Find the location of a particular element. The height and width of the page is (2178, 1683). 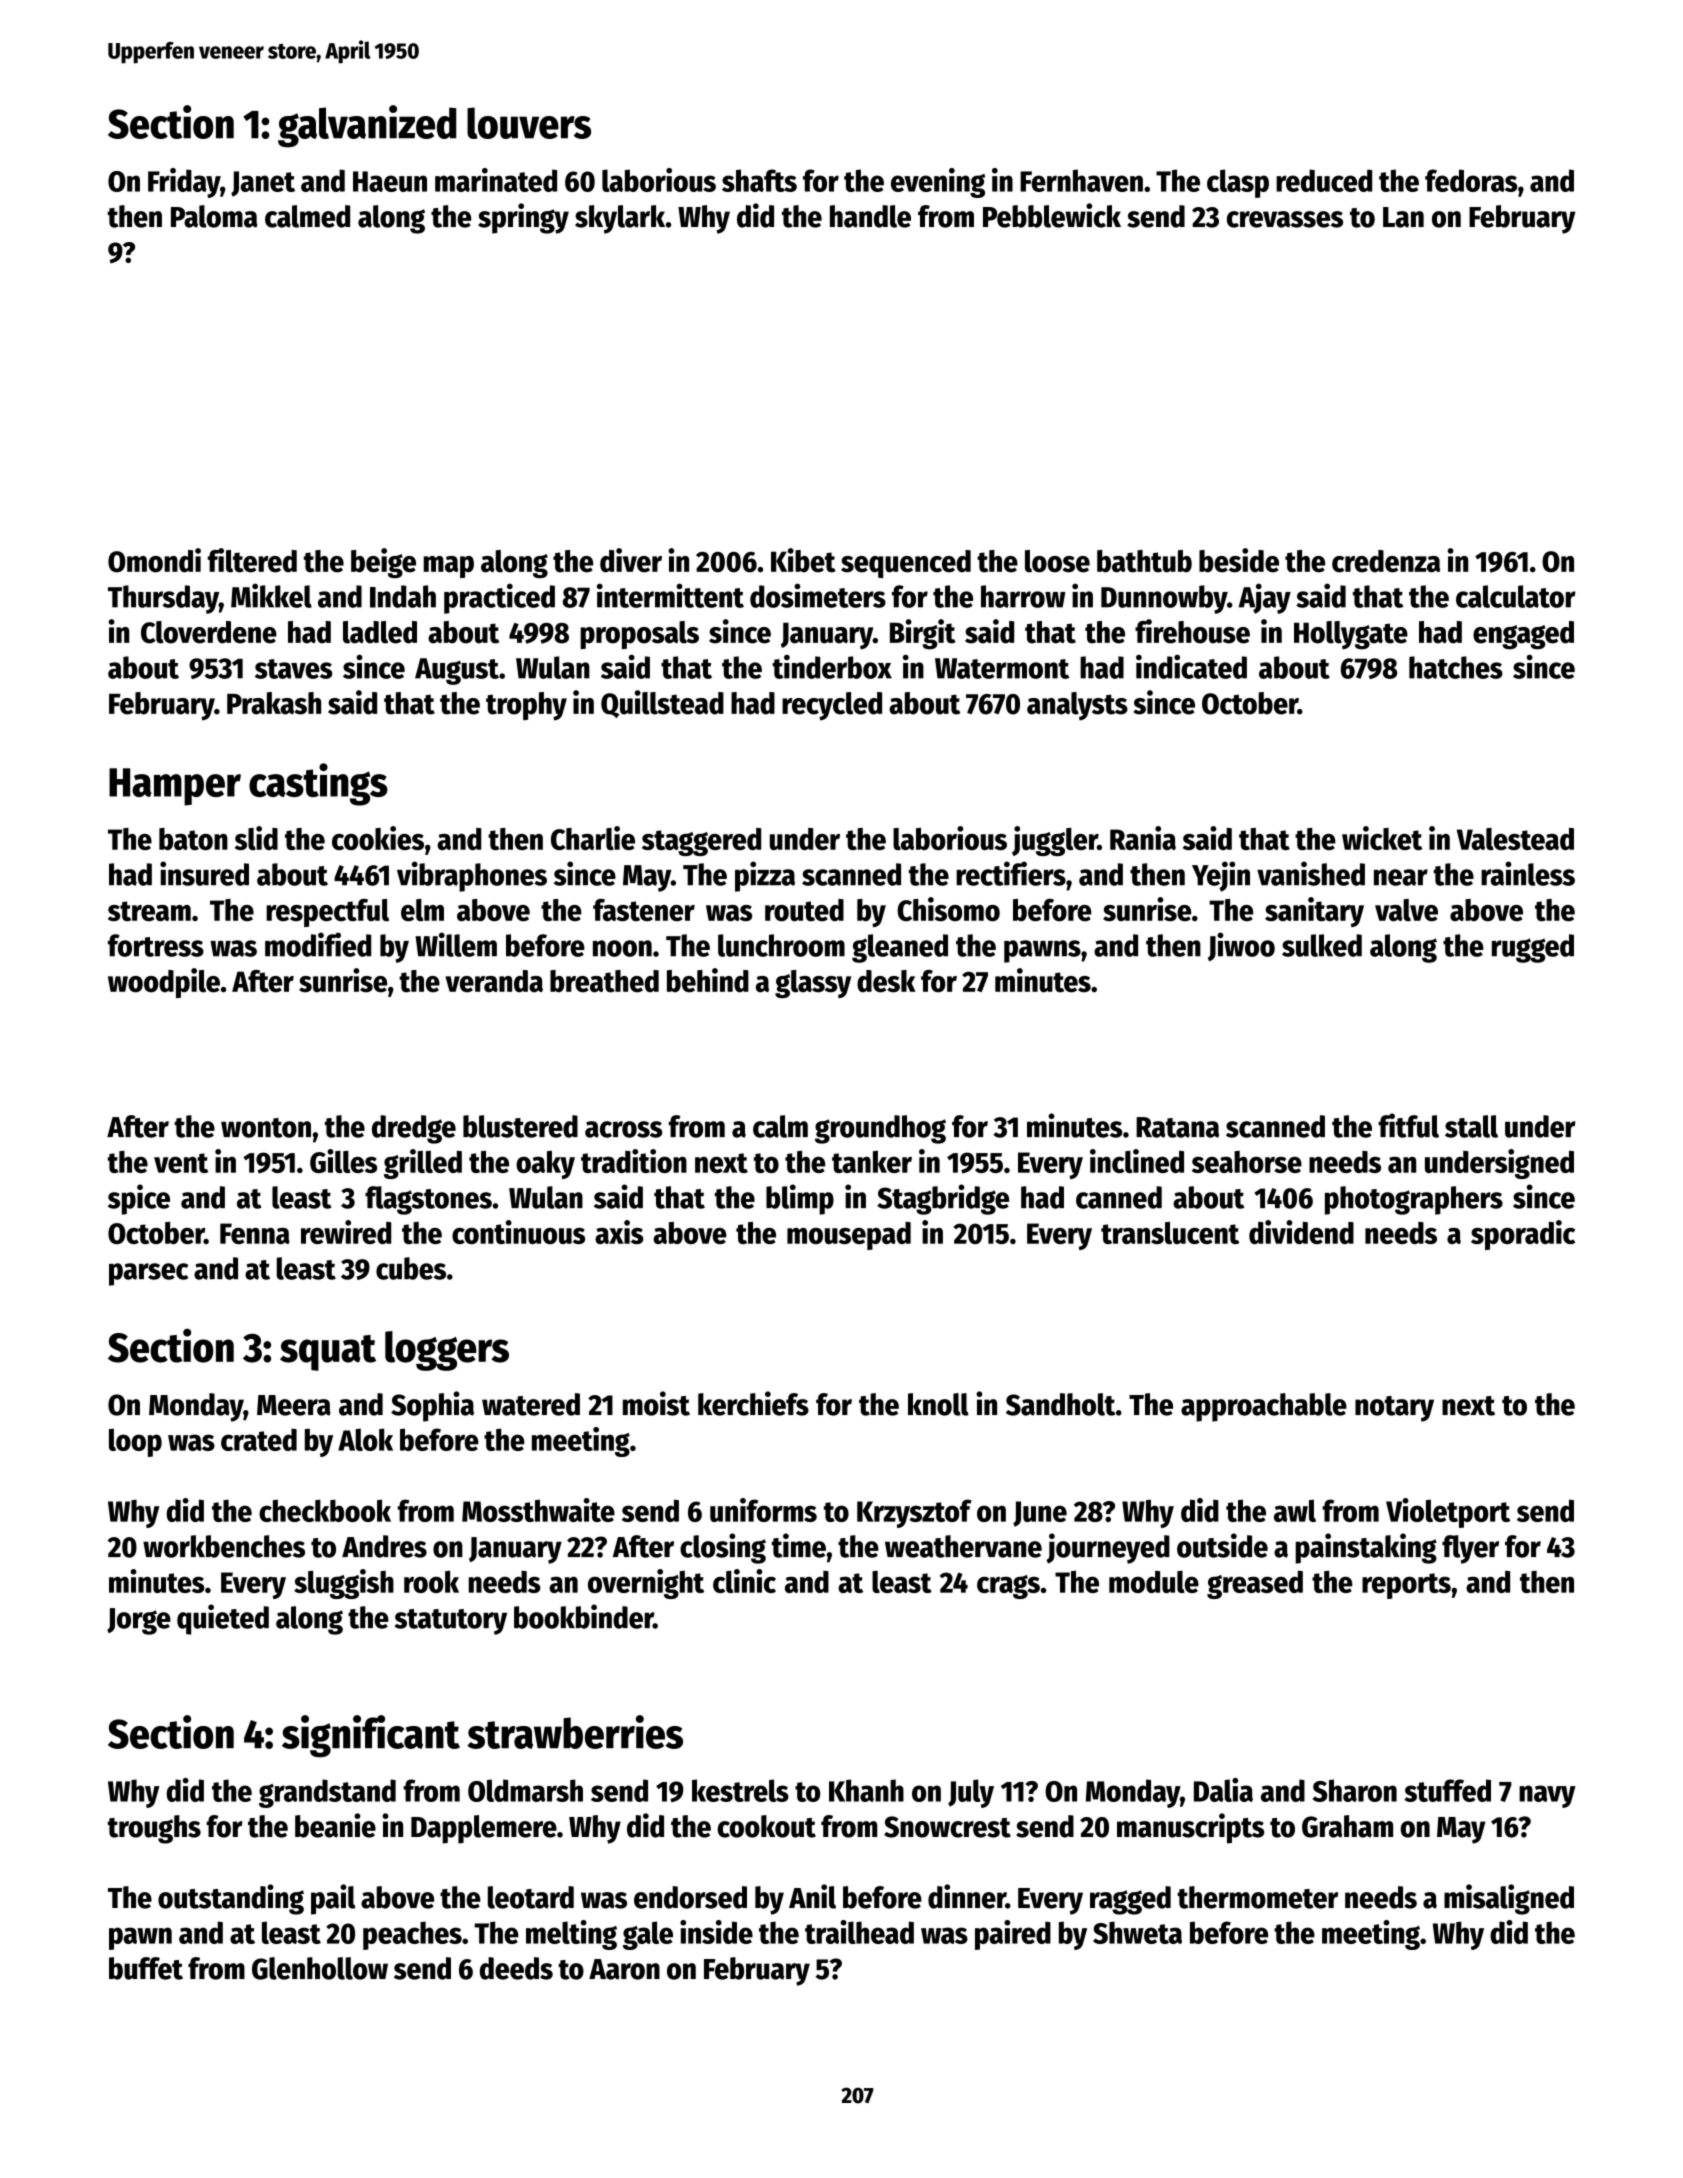

mousepad is located at coordinates (849, 1236).
